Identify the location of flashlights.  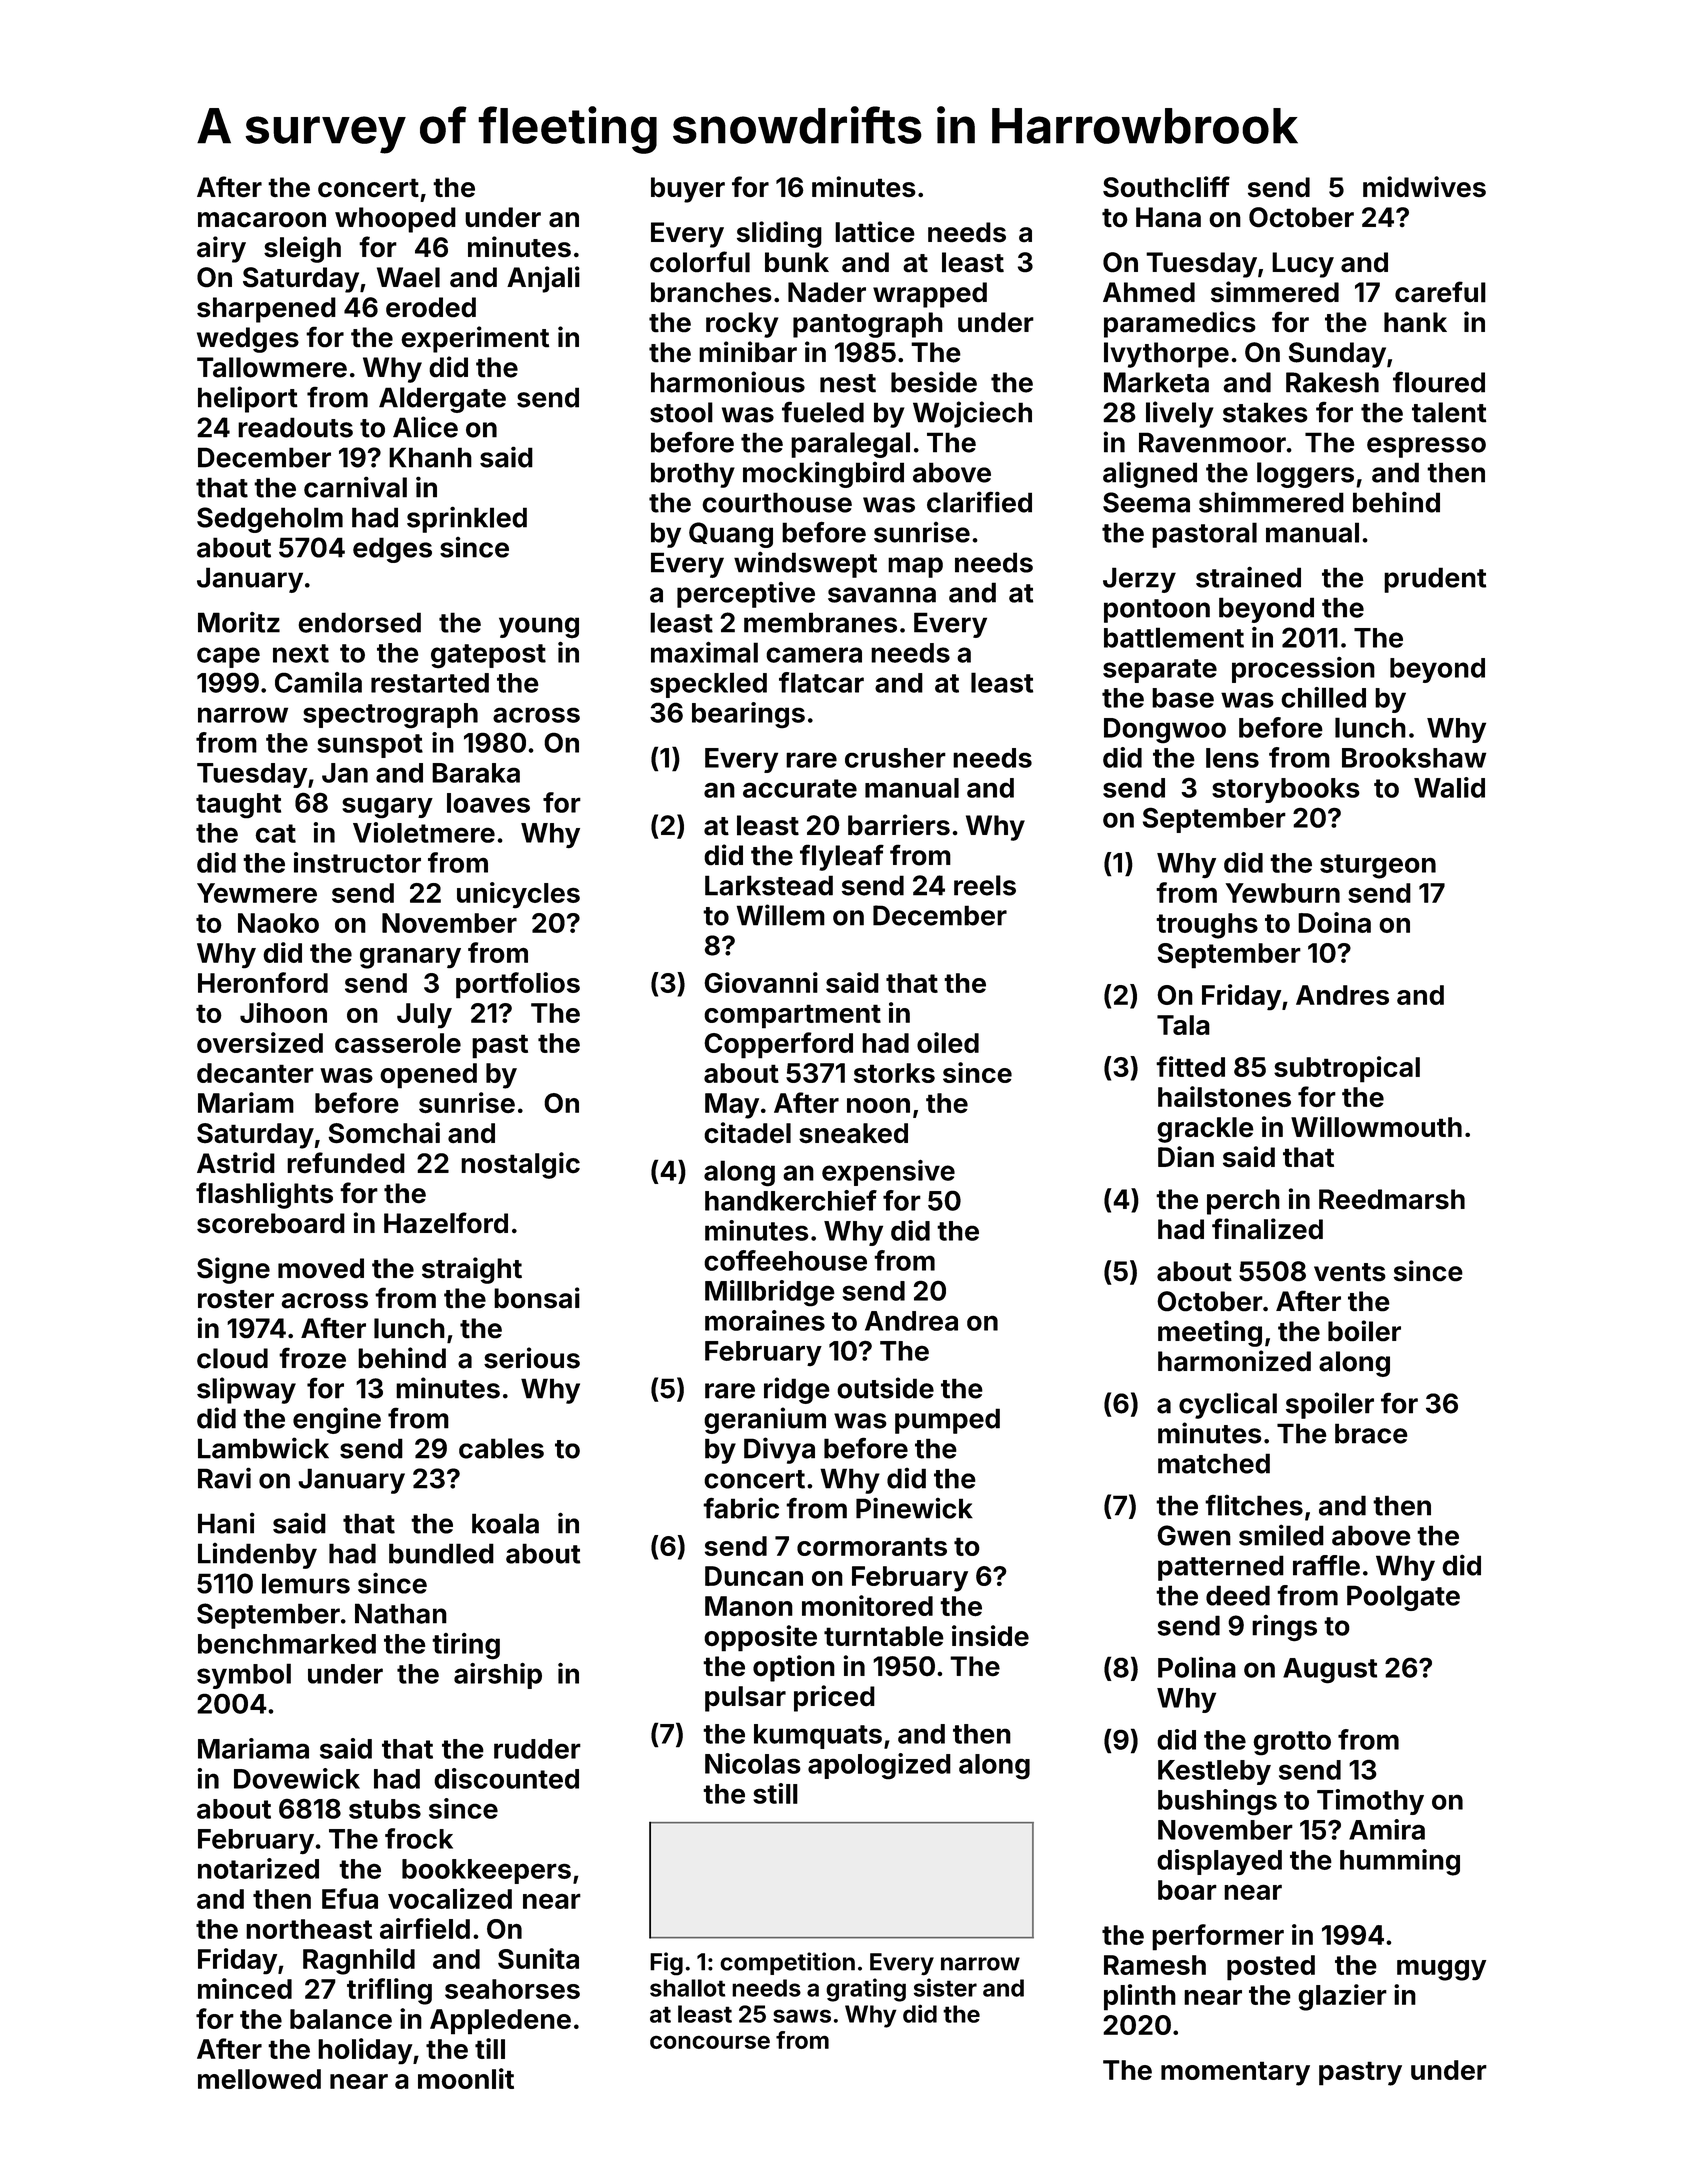
(264, 1195).
